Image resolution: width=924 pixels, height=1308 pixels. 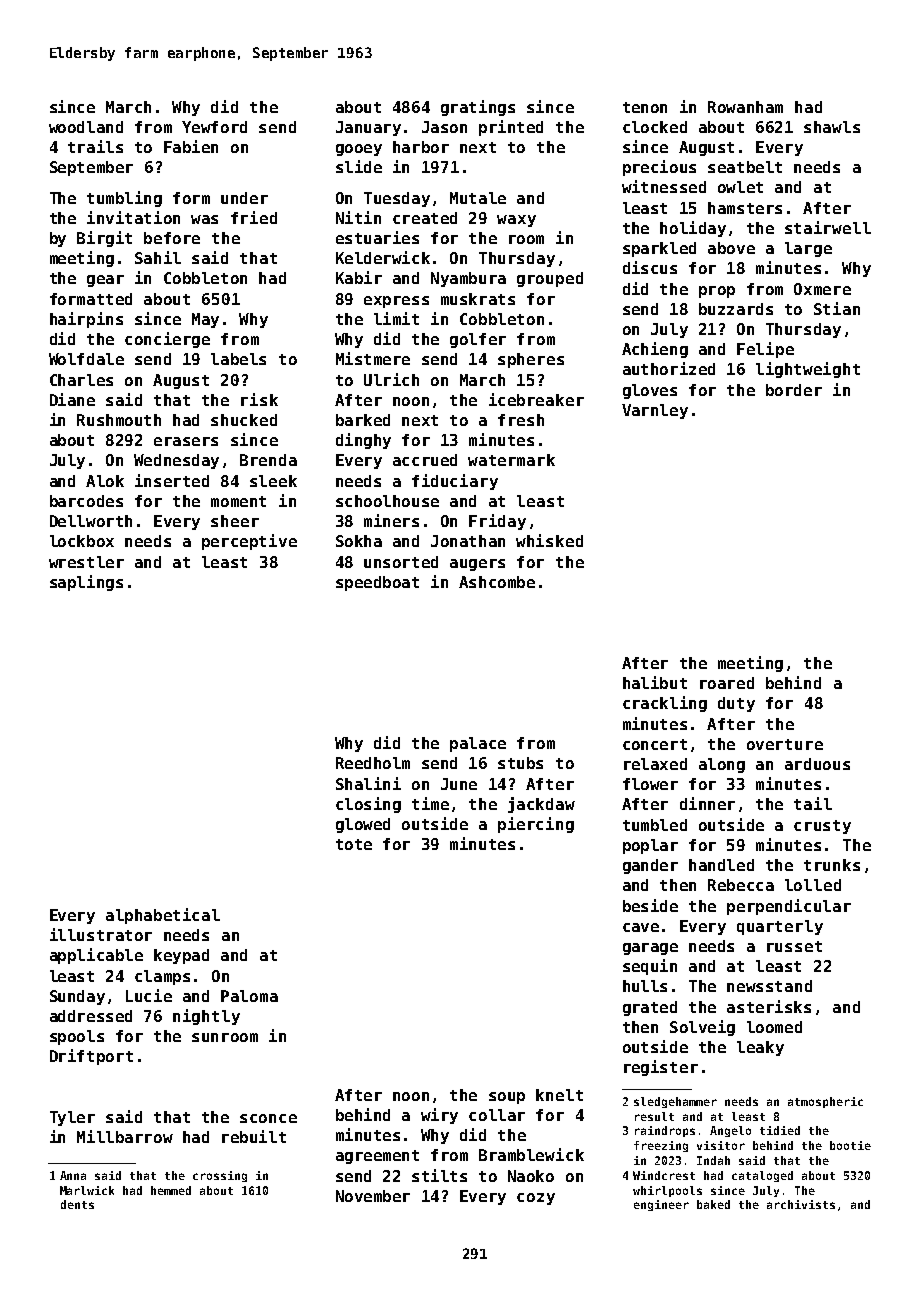 What do you see at coordinates (163, 916) in the screenshot?
I see `alphabetical` at bounding box center [163, 916].
